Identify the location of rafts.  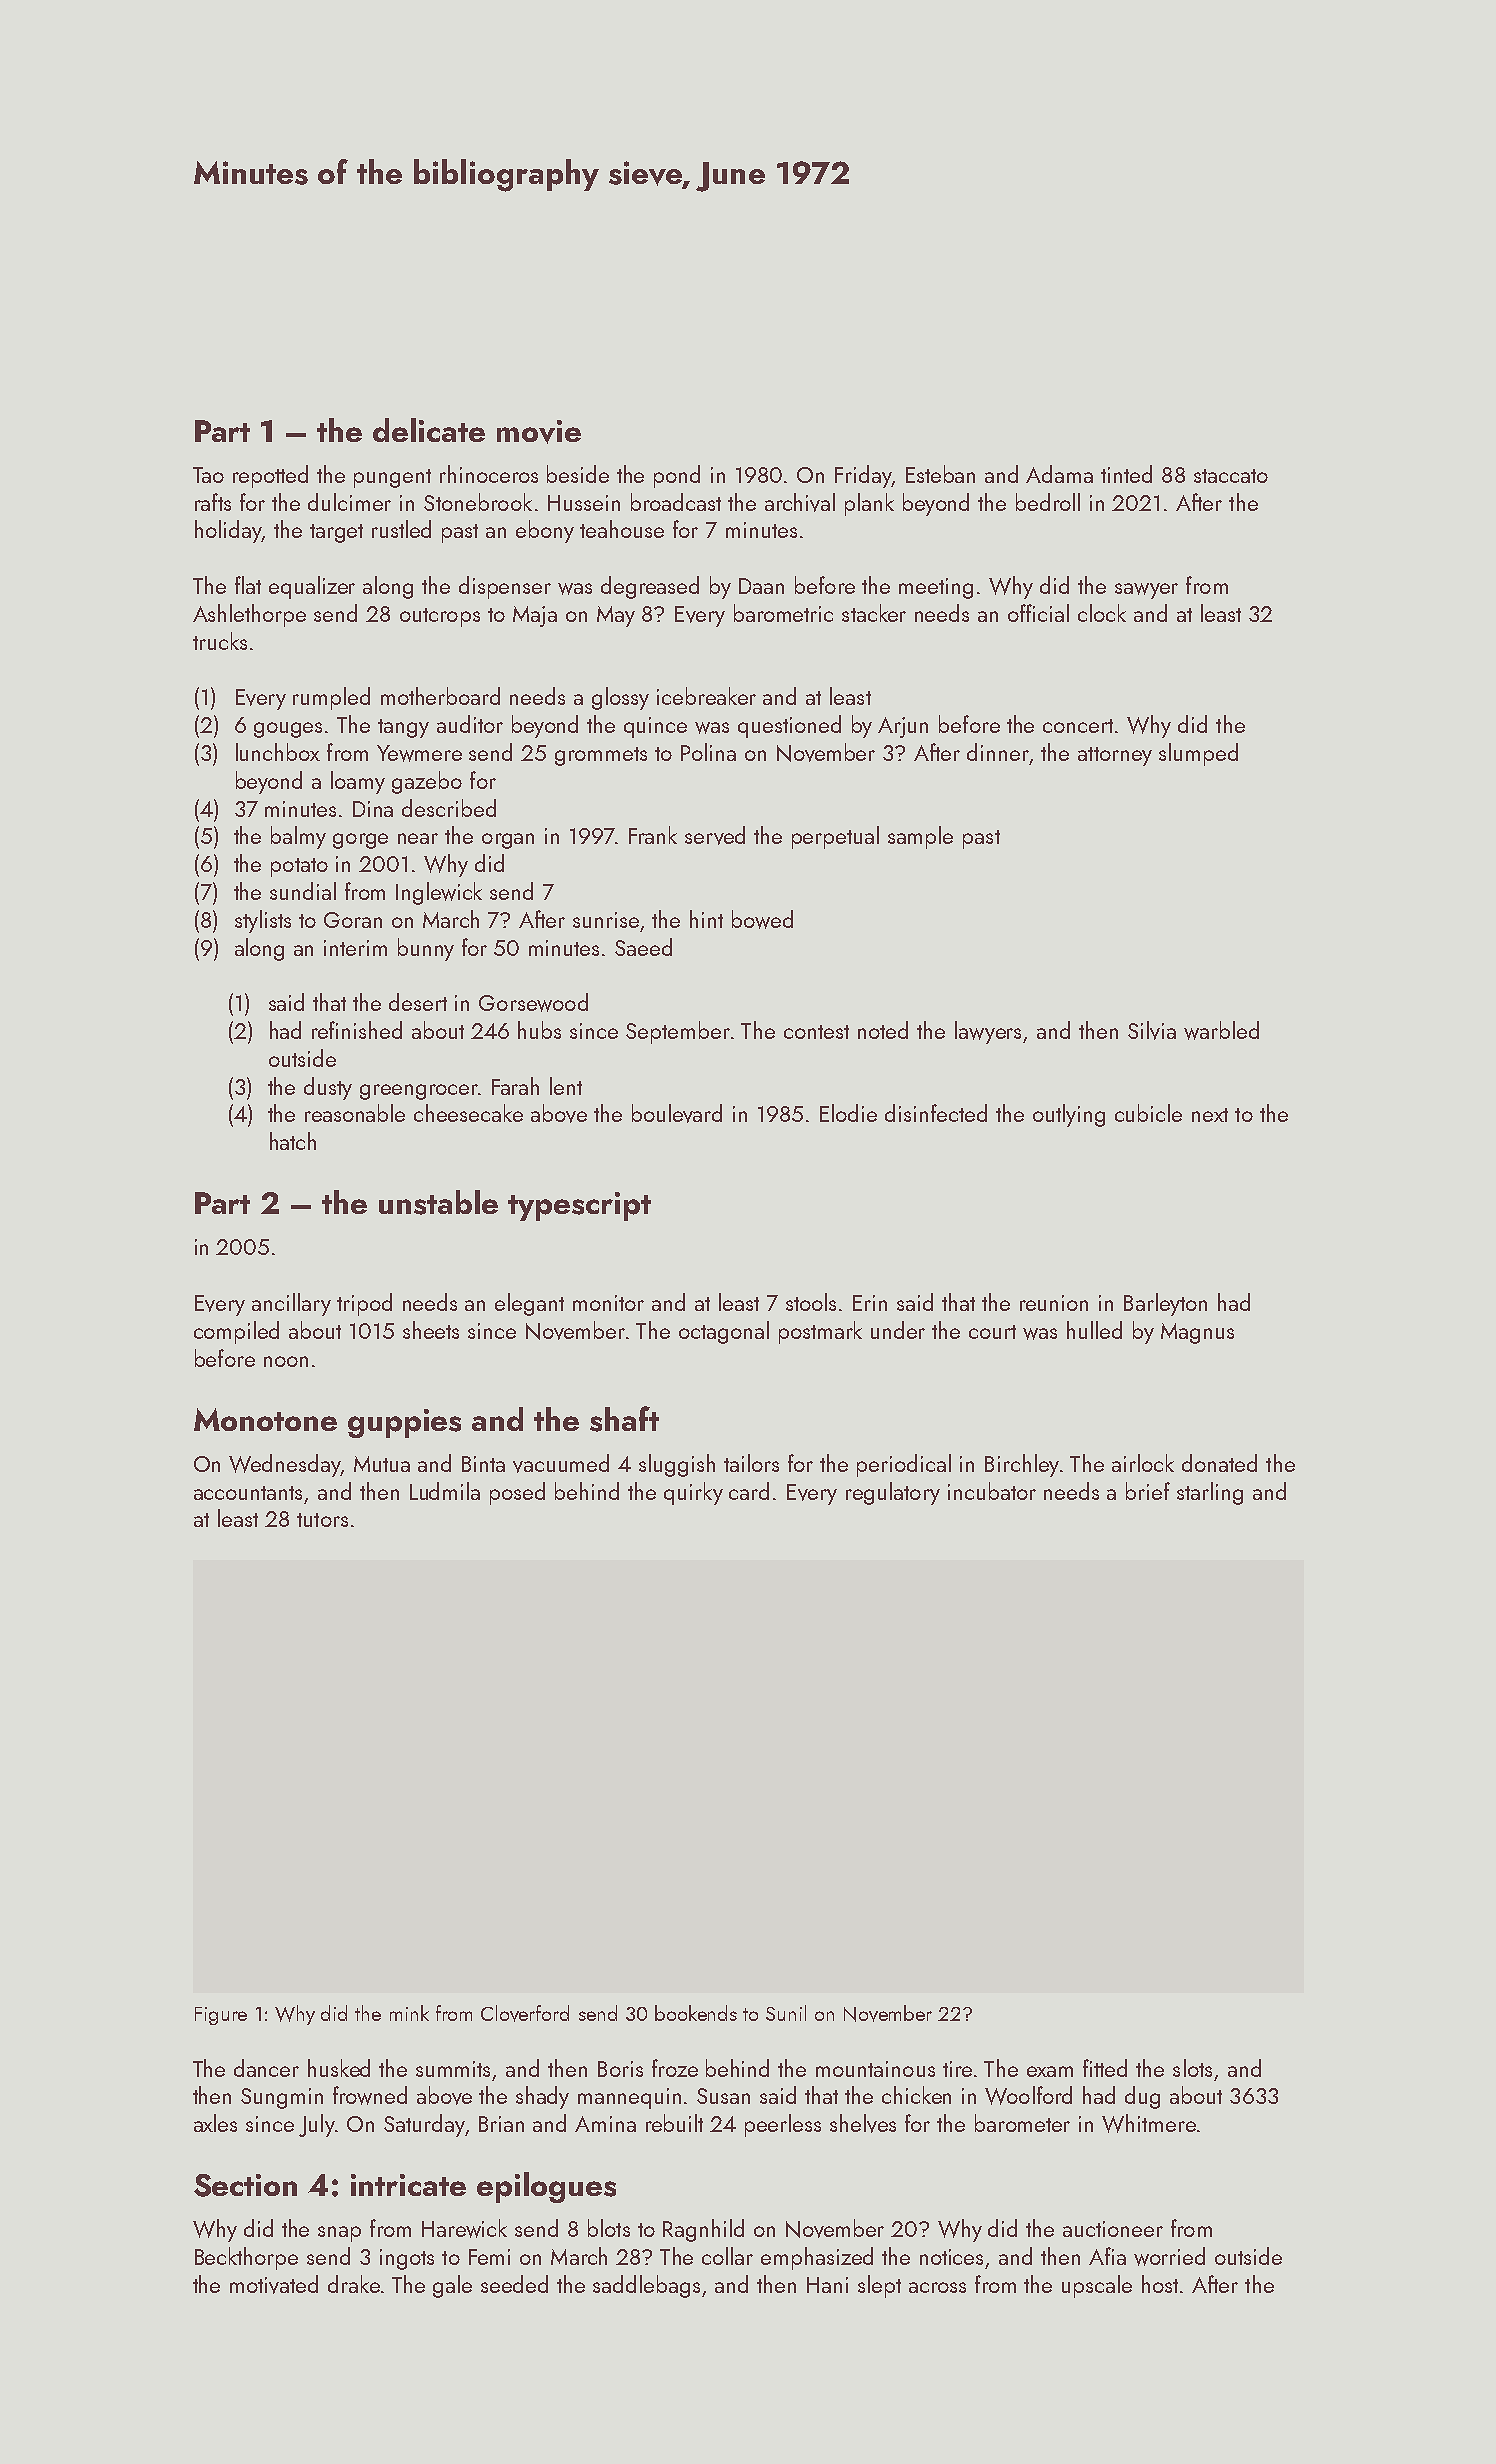
(213, 502).
